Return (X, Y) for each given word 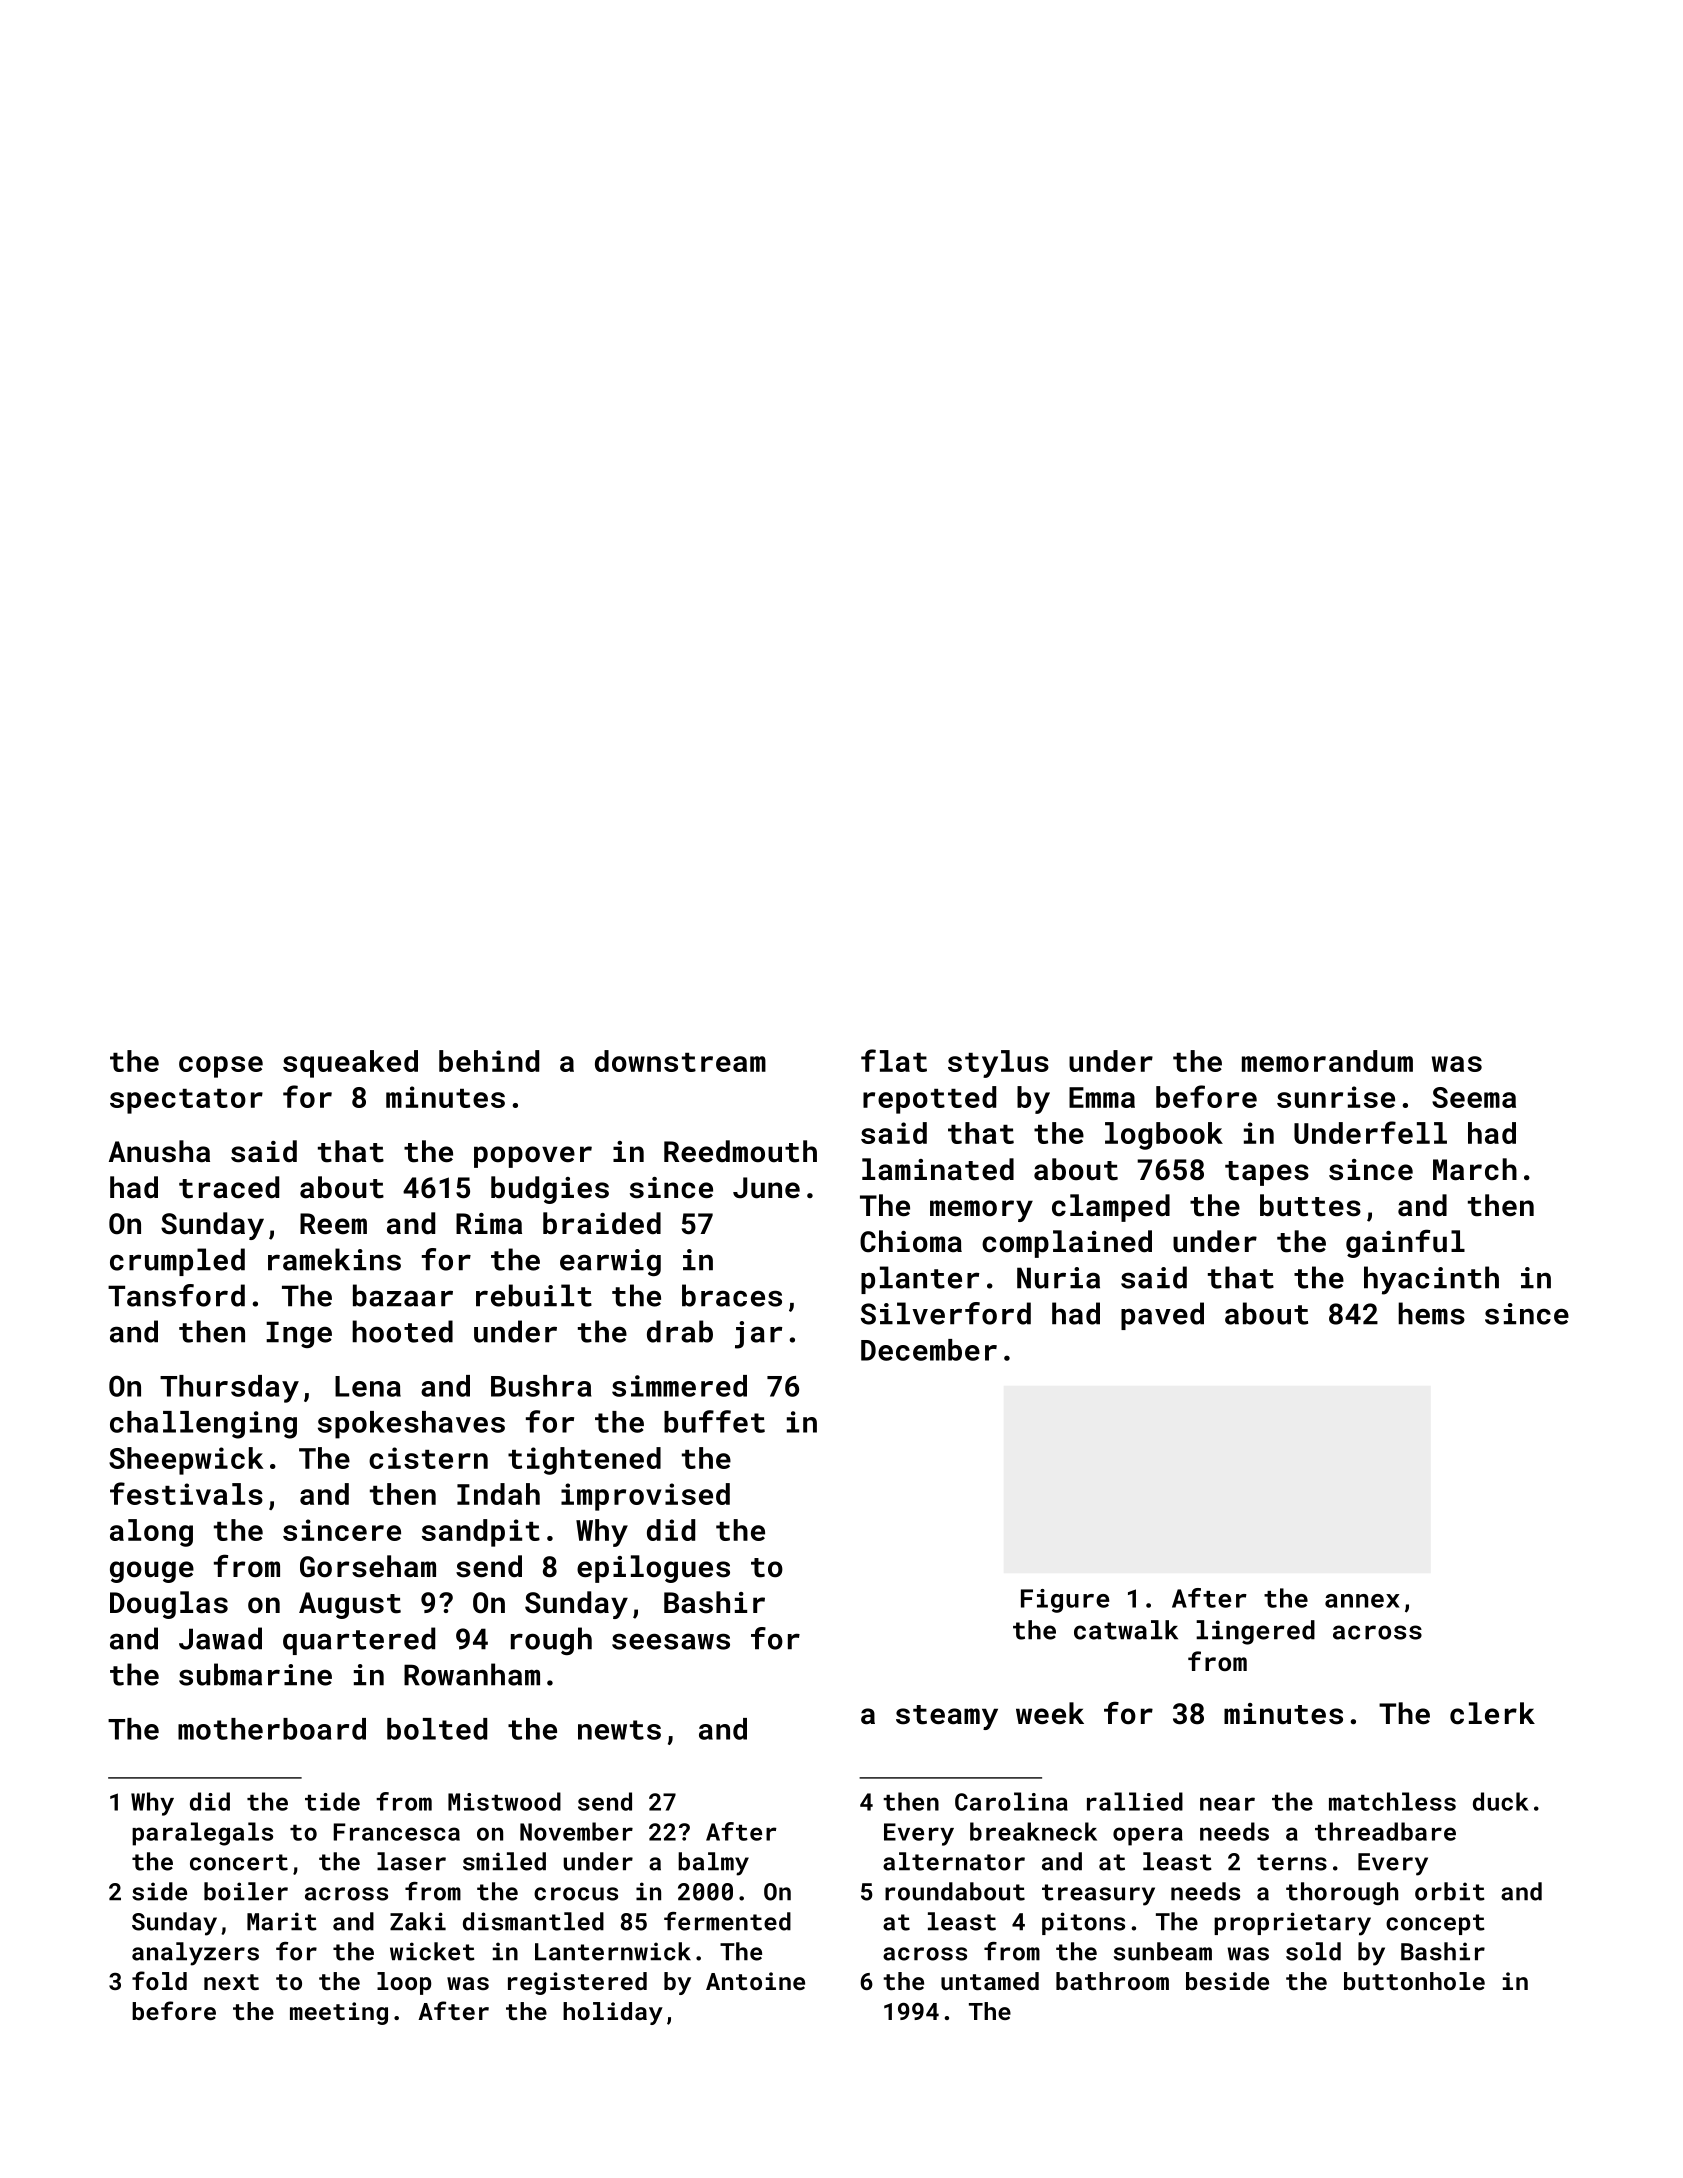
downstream (680, 1061)
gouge (152, 1572)
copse (221, 1067)
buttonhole (1414, 1981)
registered (577, 1983)
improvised (645, 1497)
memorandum (1327, 1061)
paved (1162, 1316)
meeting (339, 2013)
